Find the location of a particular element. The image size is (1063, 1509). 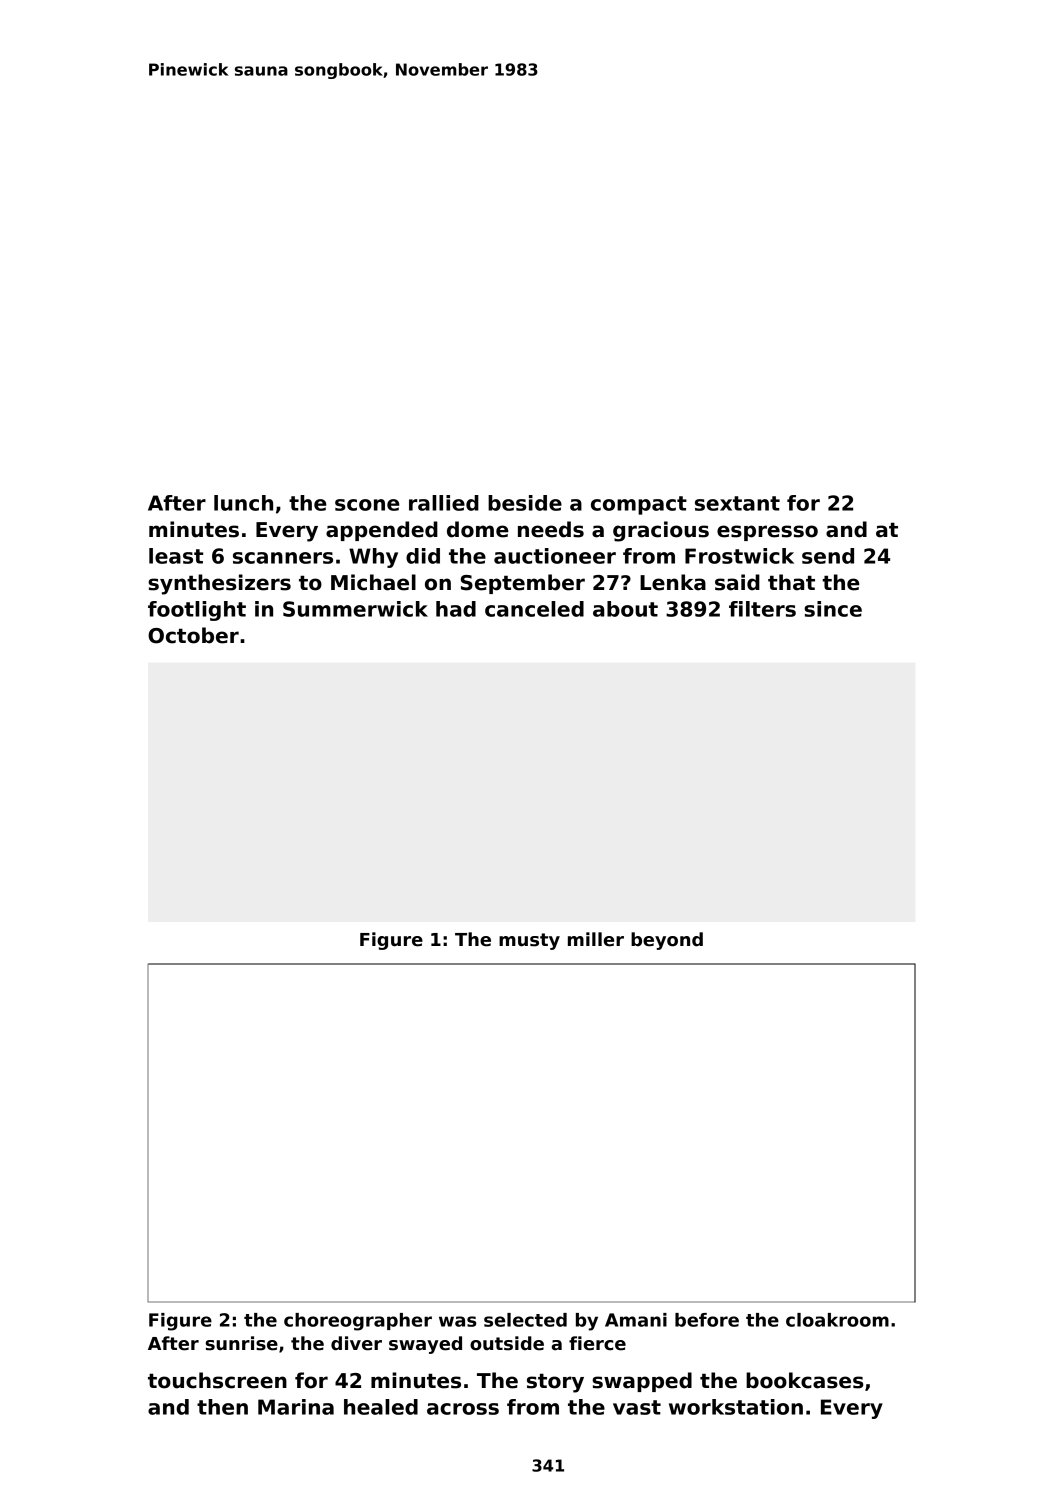

miller is located at coordinates (596, 939).
